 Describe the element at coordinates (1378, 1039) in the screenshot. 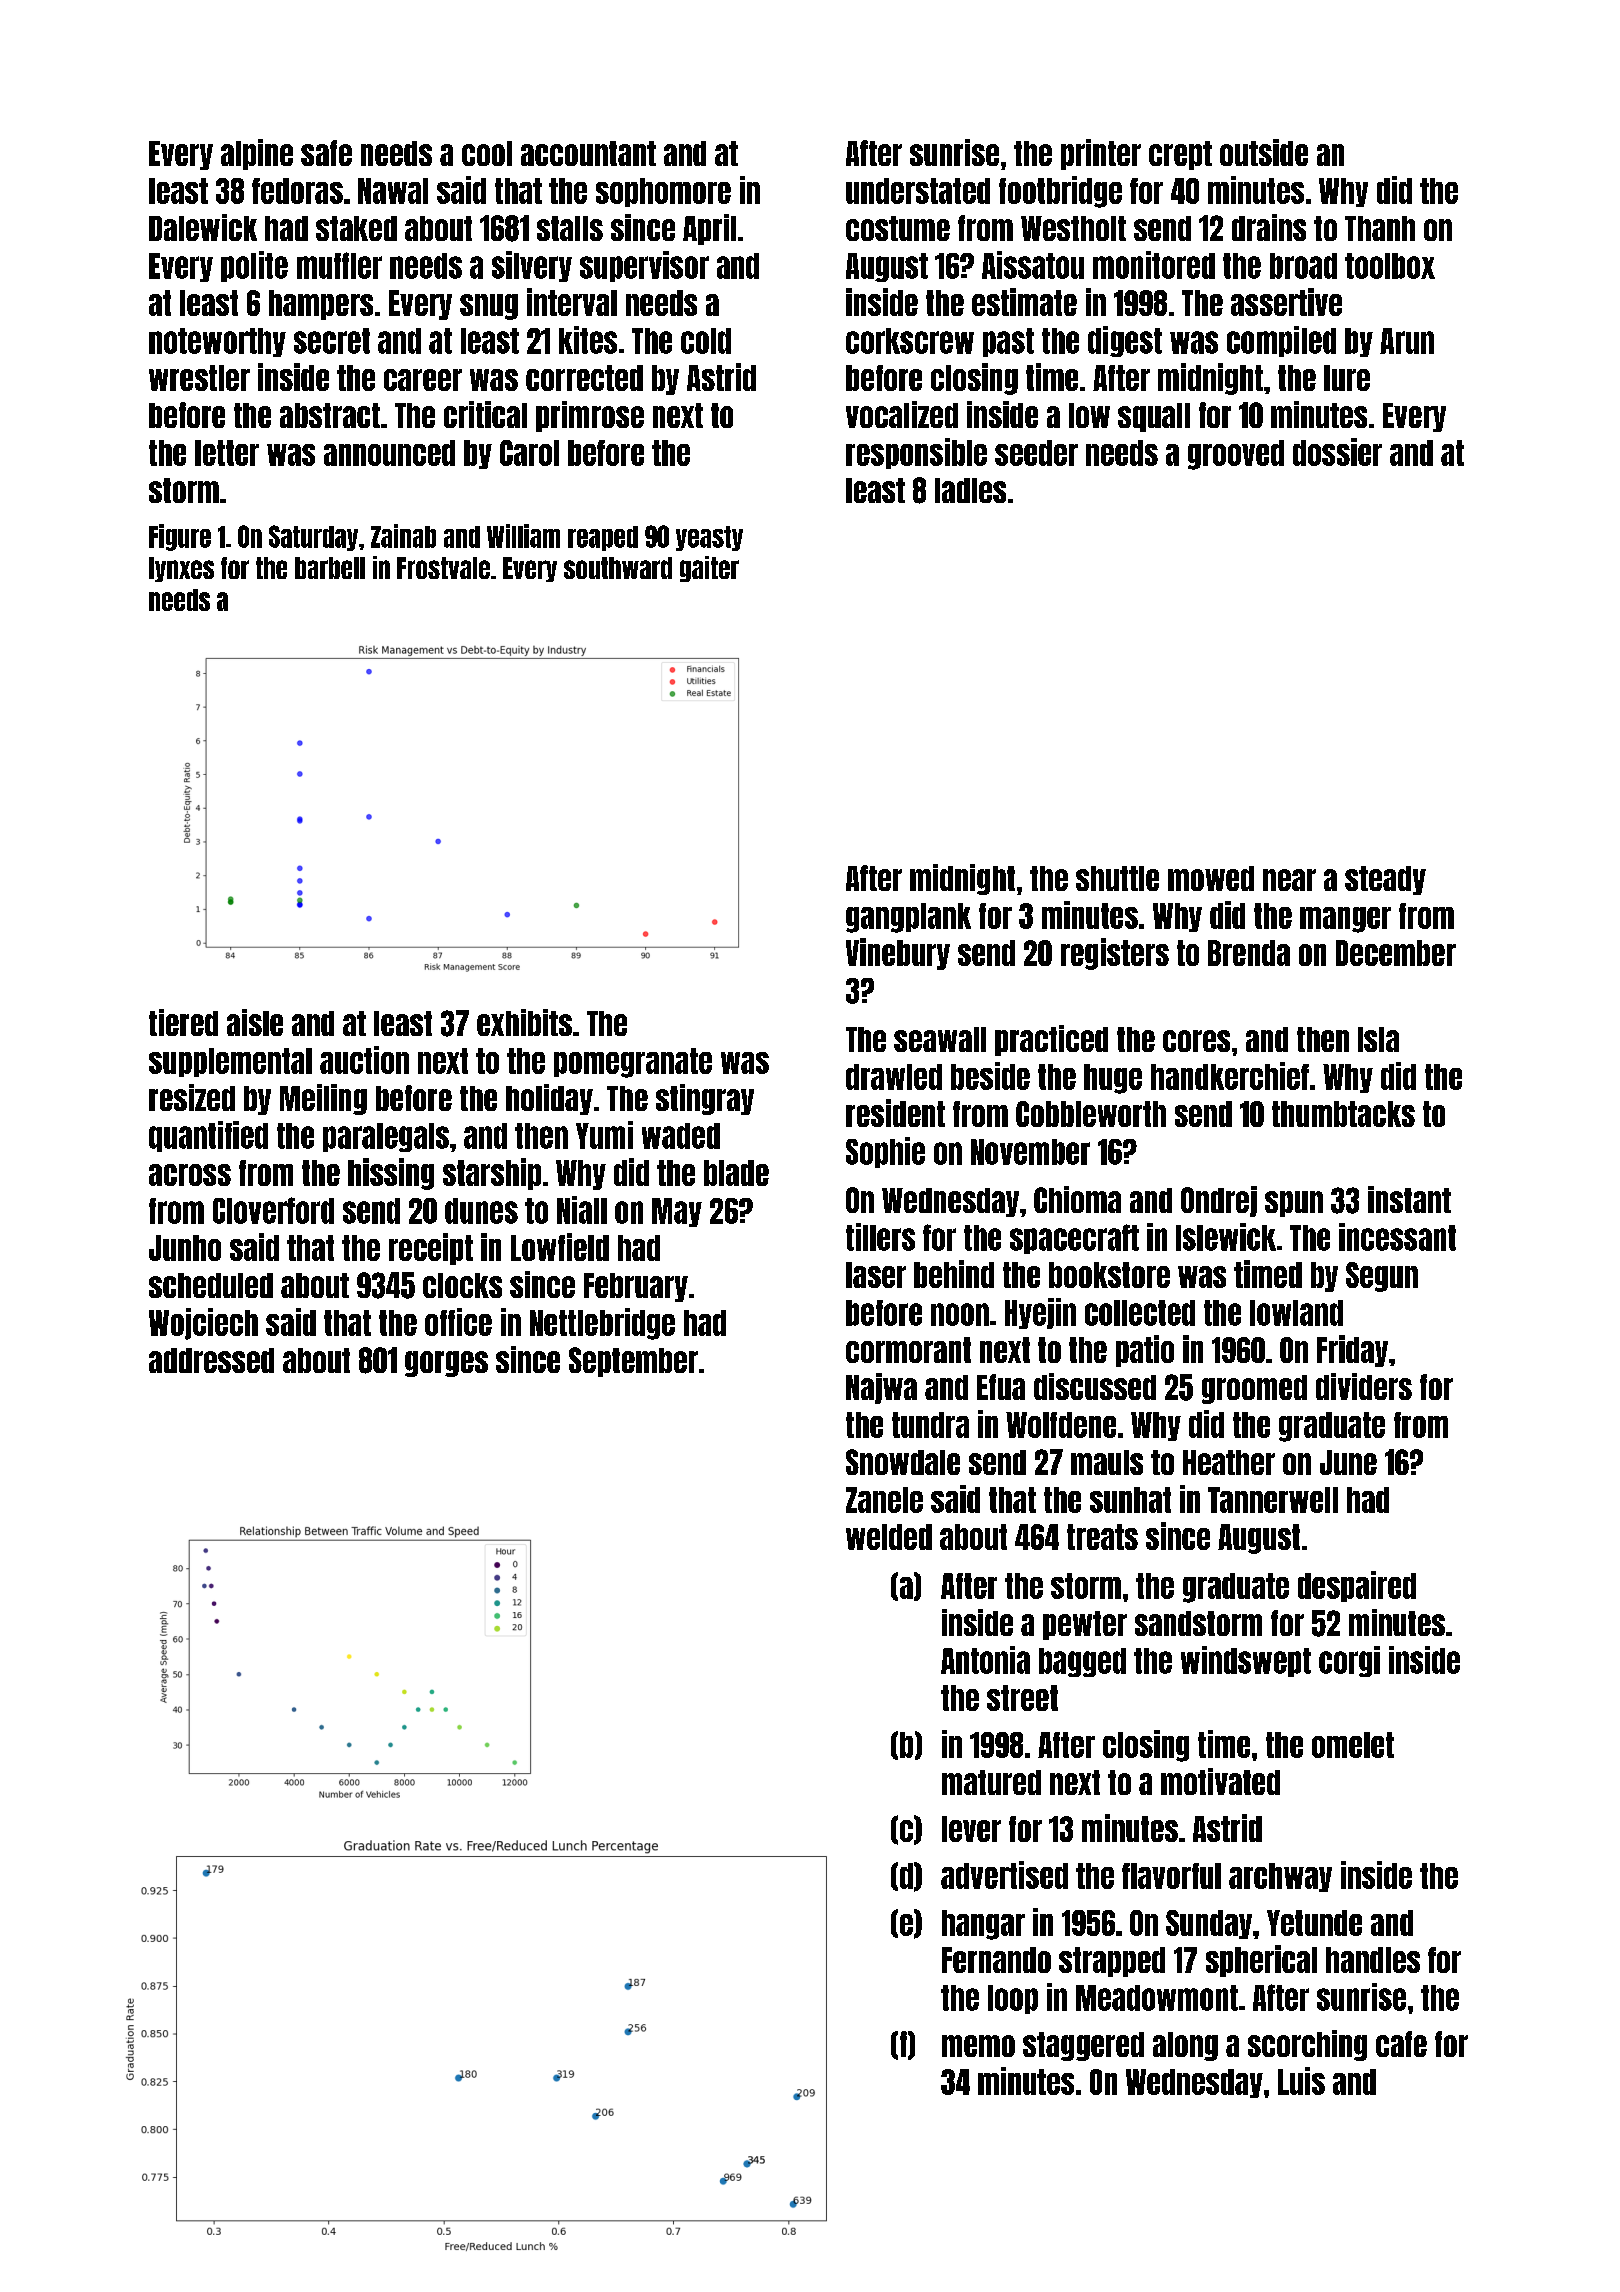

I see `Isla` at that location.
